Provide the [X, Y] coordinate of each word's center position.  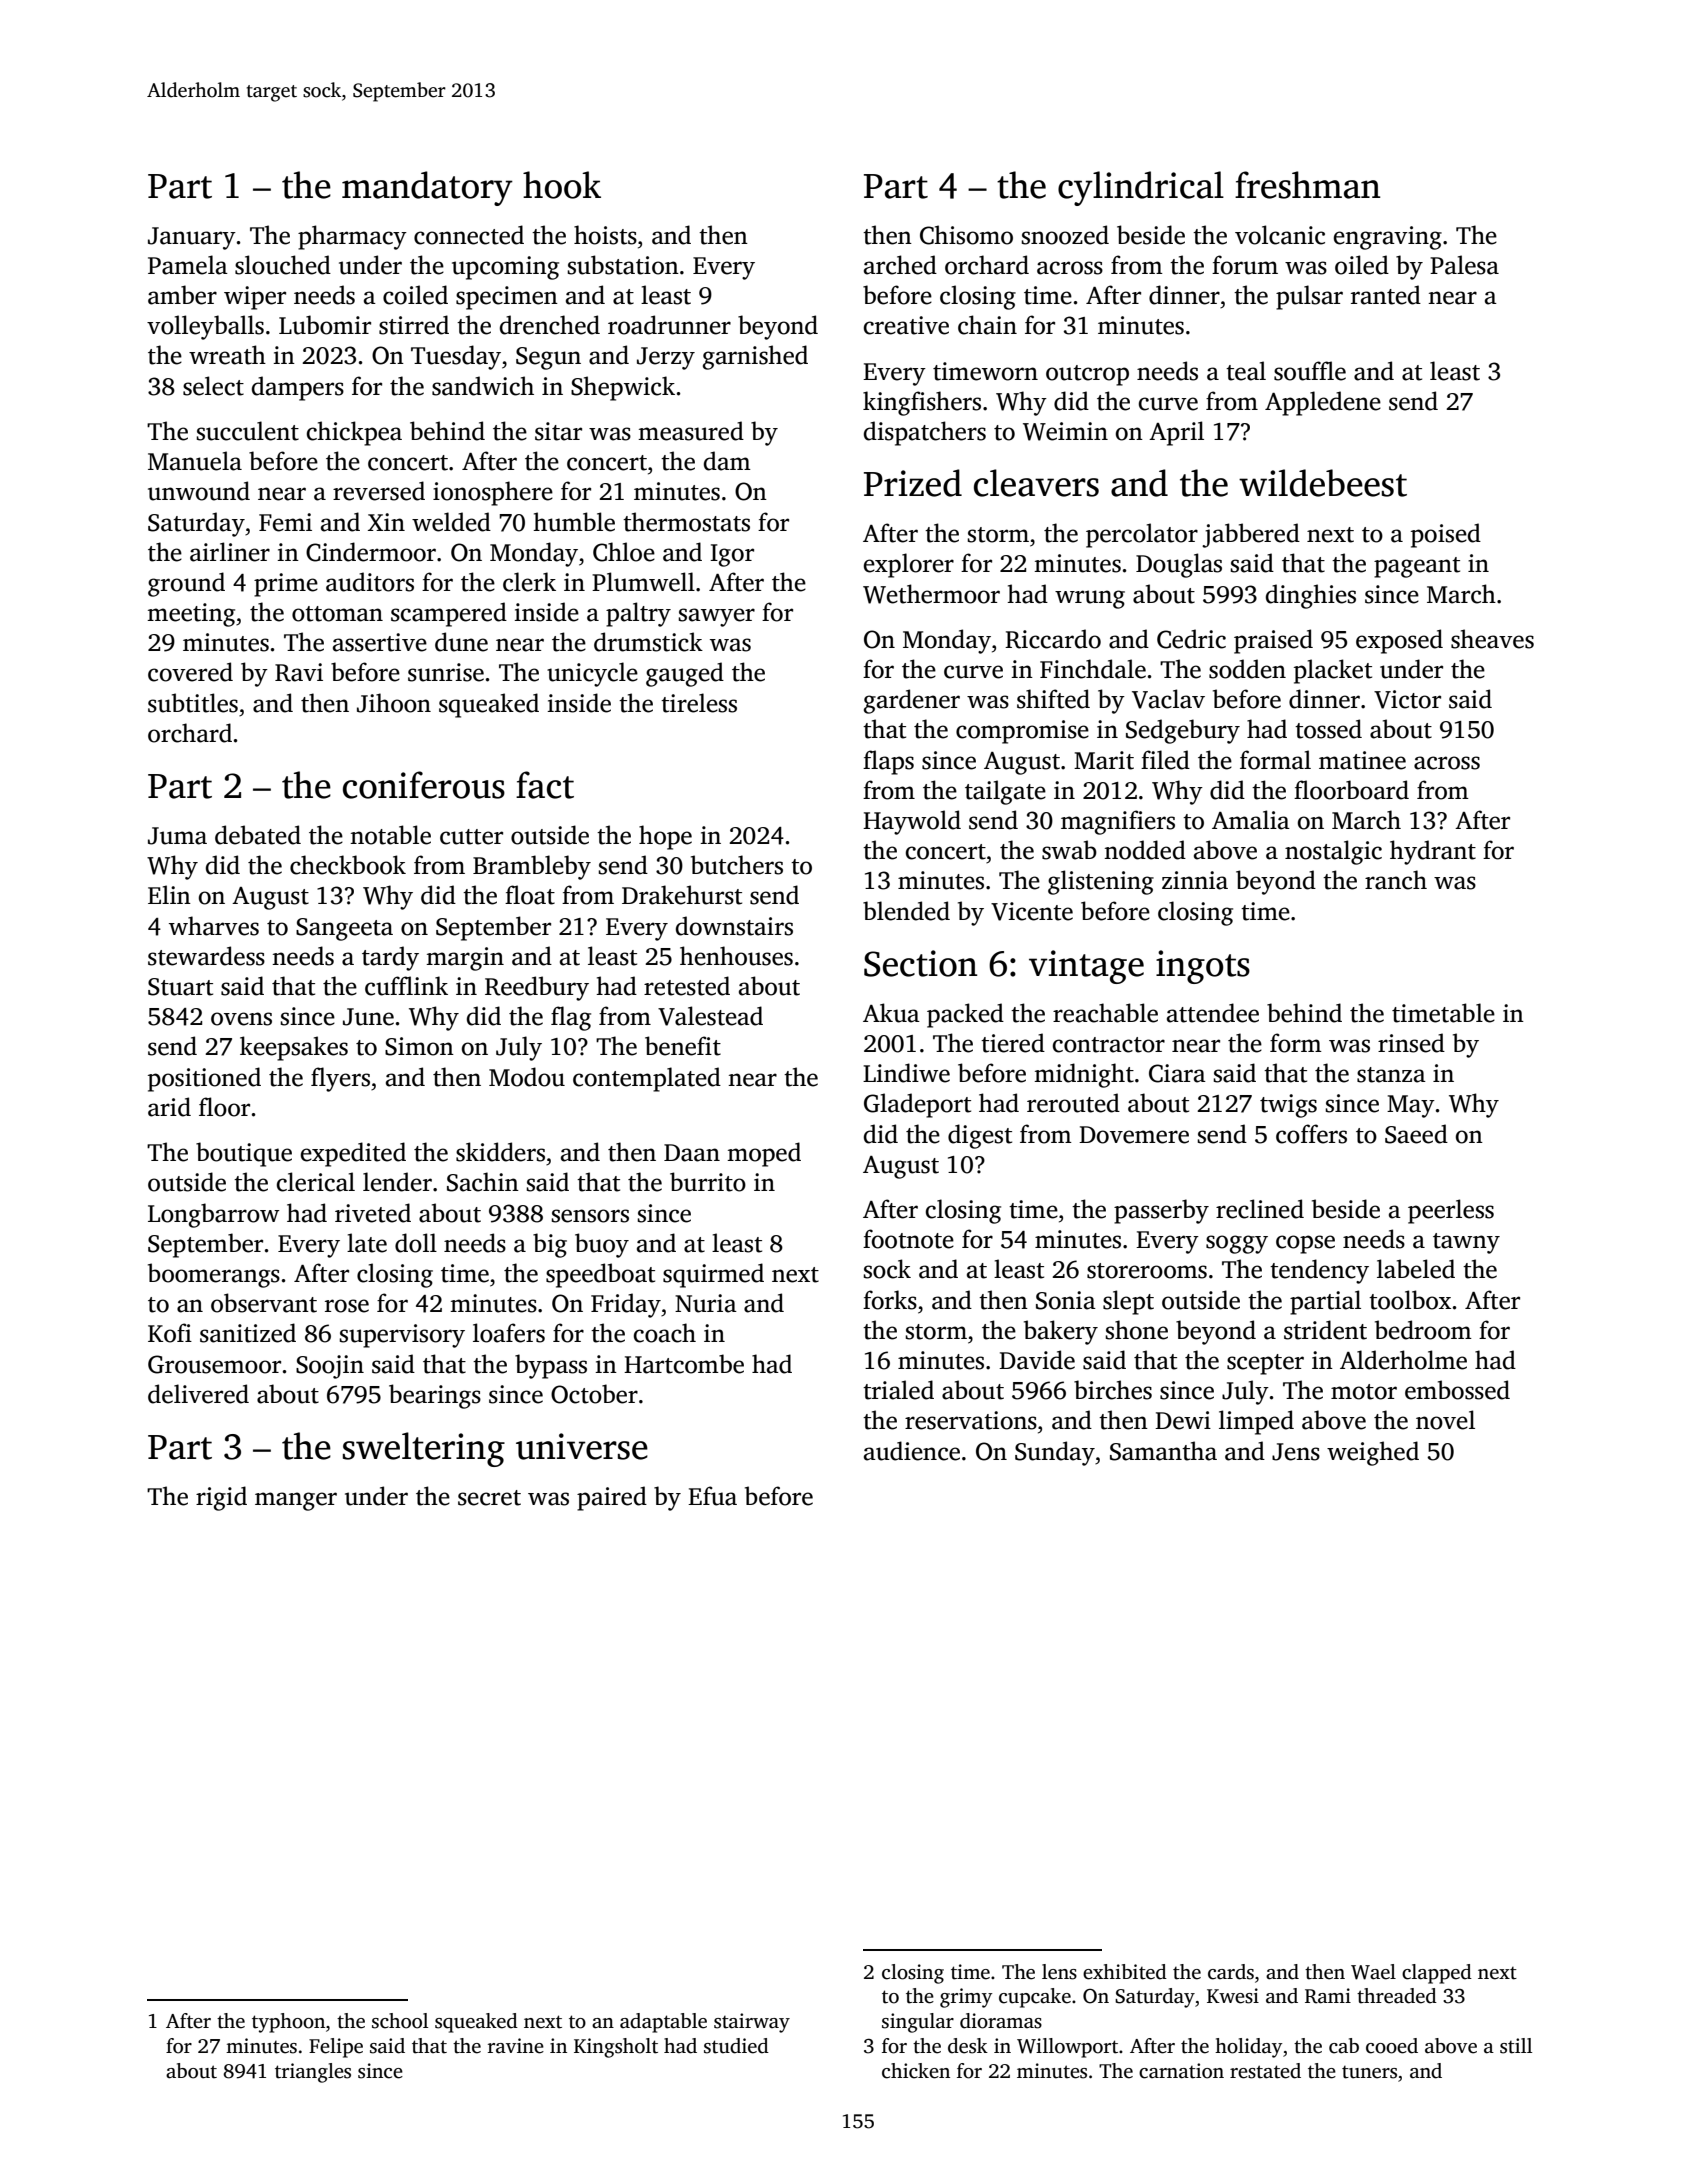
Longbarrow [213, 1215]
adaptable [663, 2023]
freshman [1308, 185]
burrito [708, 1182]
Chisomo [966, 235]
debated [258, 835]
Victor [1407, 699]
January [192, 238]
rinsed [1411, 1043]
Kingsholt [616, 2048]
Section [921, 963]
